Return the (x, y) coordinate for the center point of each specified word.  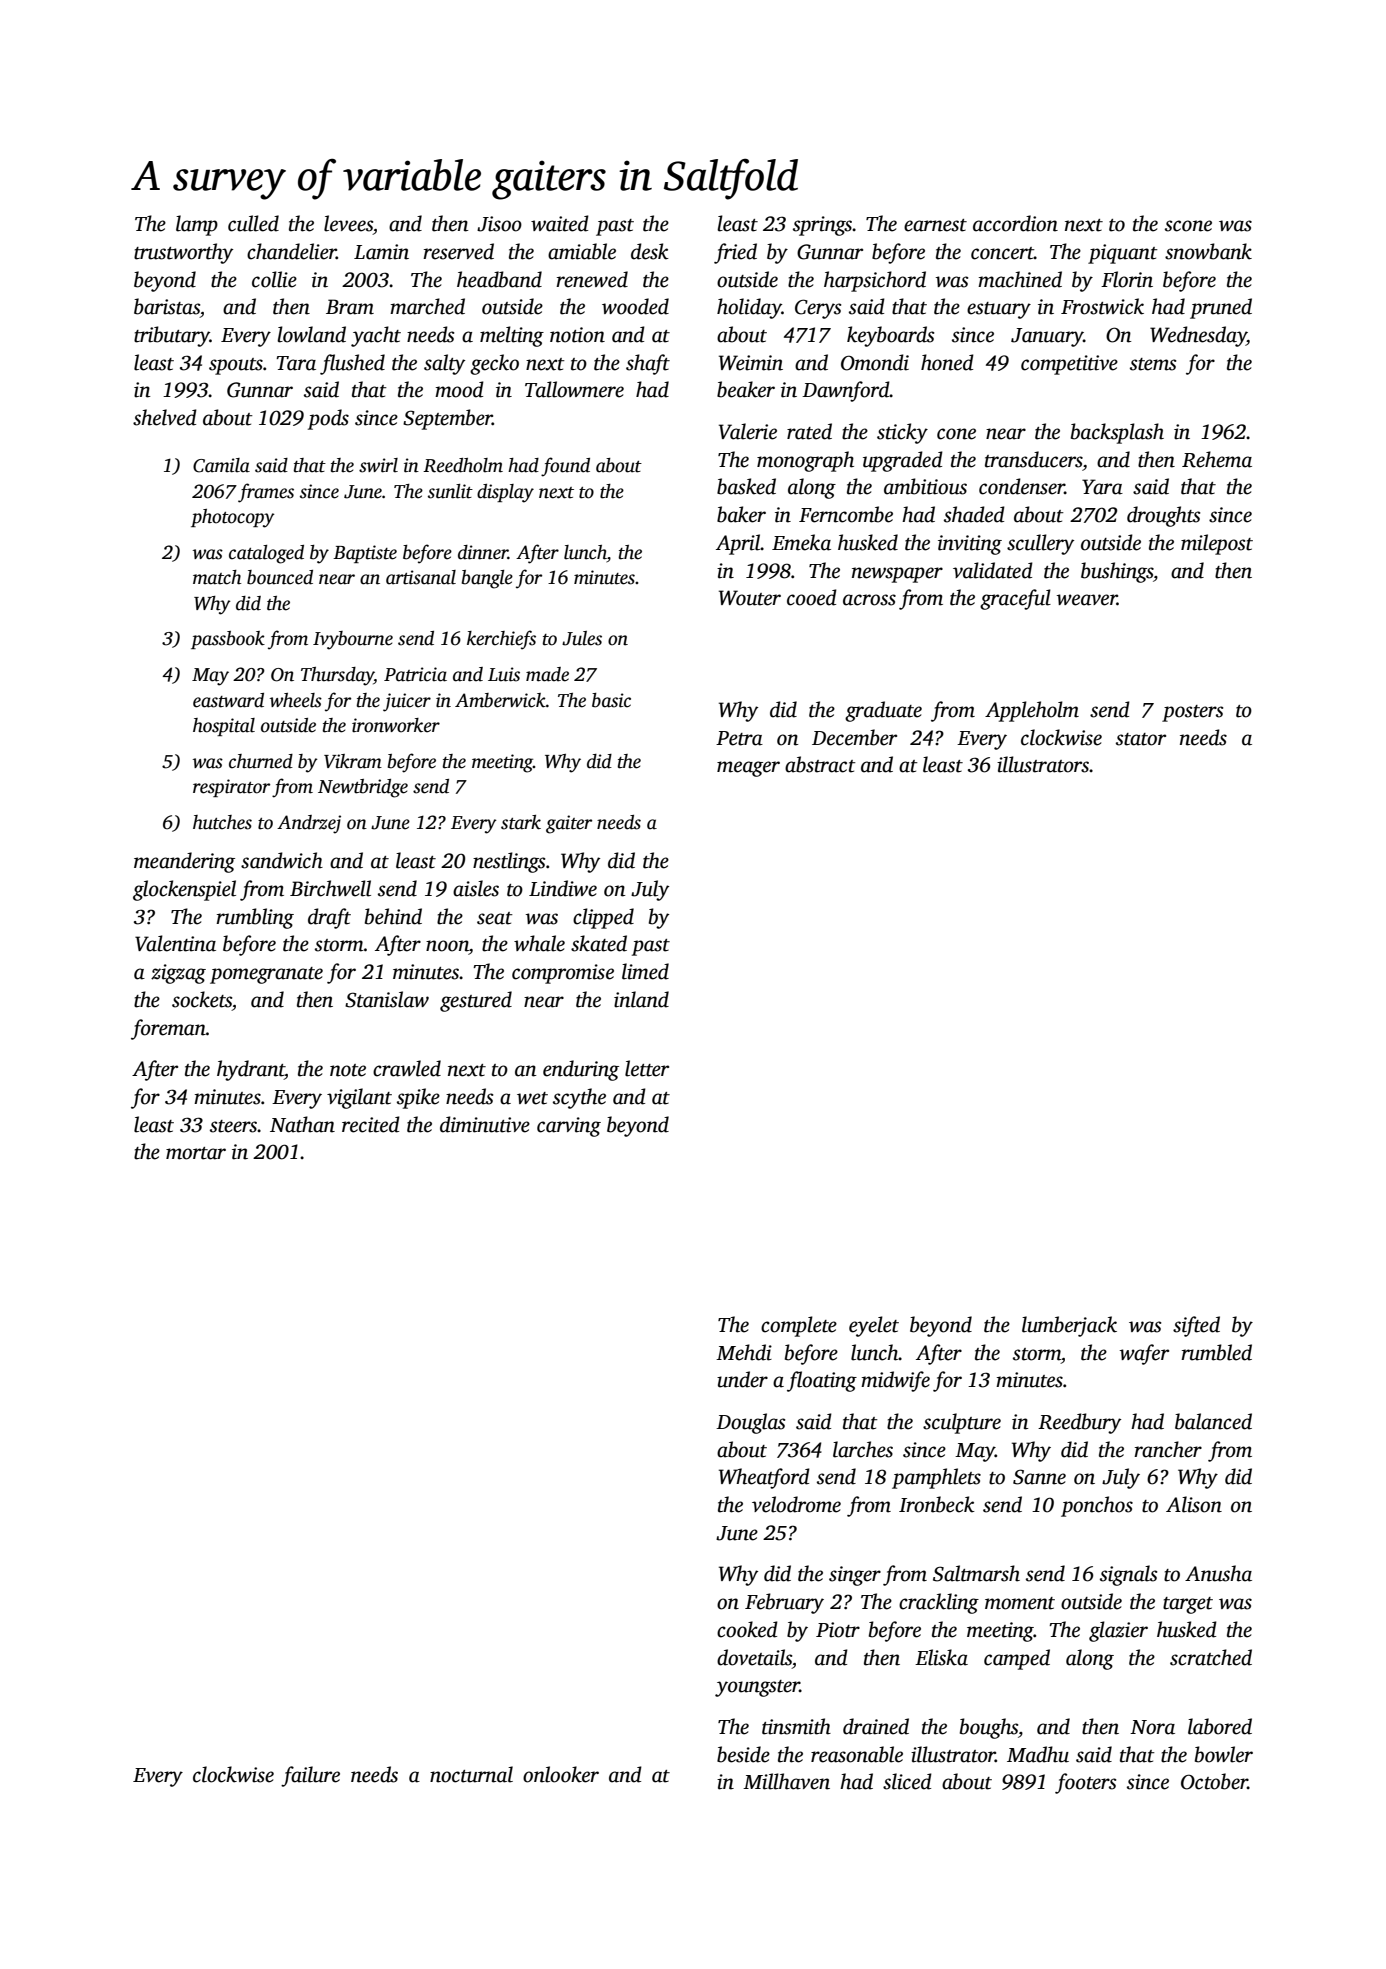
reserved (458, 251)
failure (310, 1776)
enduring (581, 1070)
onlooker (561, 1774)
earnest (935, 225)
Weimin (751, 363)
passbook (228, 640)
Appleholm (1032, 711)
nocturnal (471, 1774)
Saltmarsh (976, 1573)
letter (647, 1068)
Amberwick (500, 700)
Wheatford (764, 1478)
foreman (168, 1029)
